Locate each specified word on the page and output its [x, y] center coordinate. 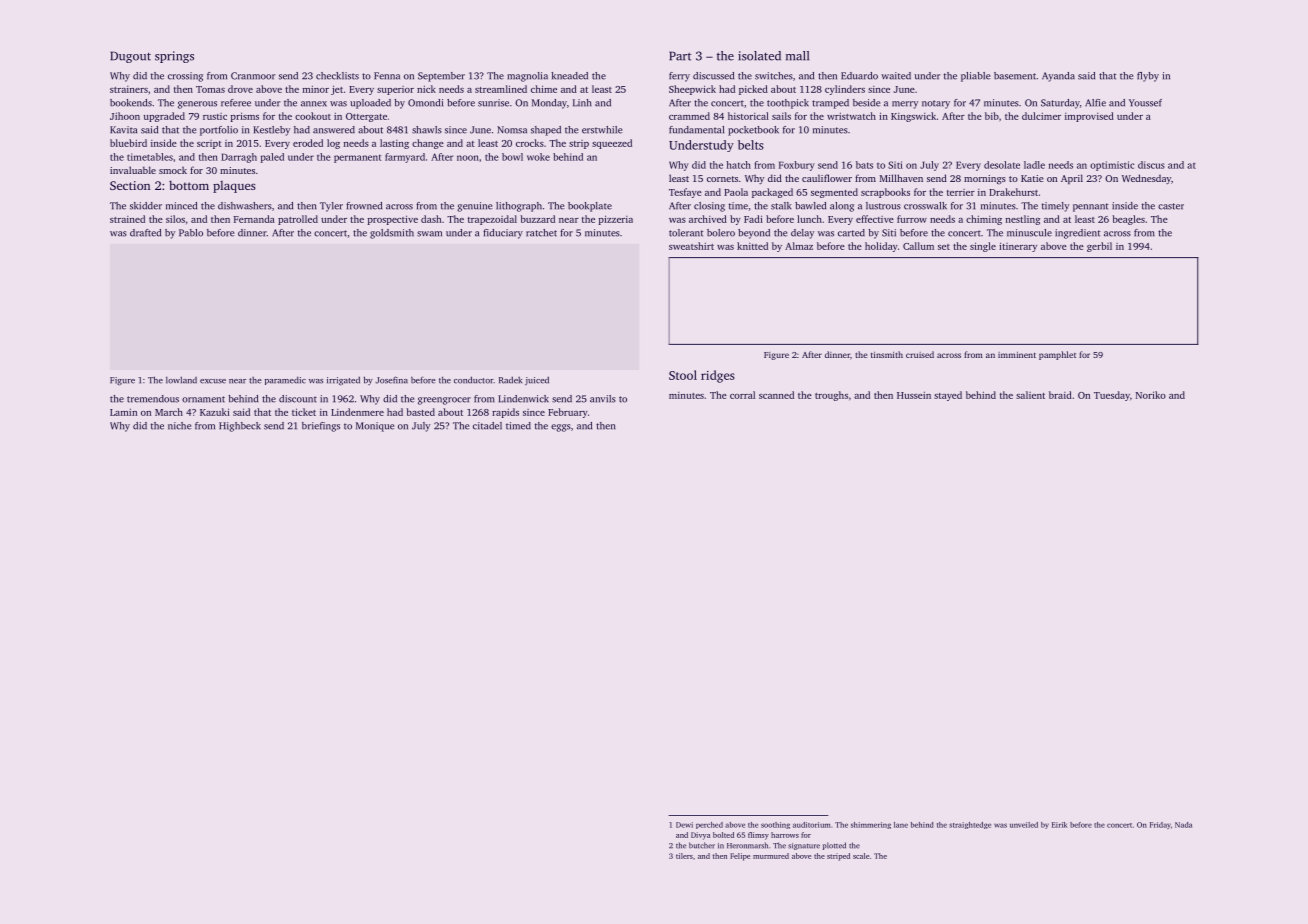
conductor [474, 380]
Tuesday [1112, 396]
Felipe [740, 857]
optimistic [1112, 166]
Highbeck [240, 427]
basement [1015, 76]
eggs [561, 428]
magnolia [527, 77]
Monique [375, 427]
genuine [474, 207]
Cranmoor [253, 76]
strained [127, 219]
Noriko [1151, 395]
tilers [684, 856]
